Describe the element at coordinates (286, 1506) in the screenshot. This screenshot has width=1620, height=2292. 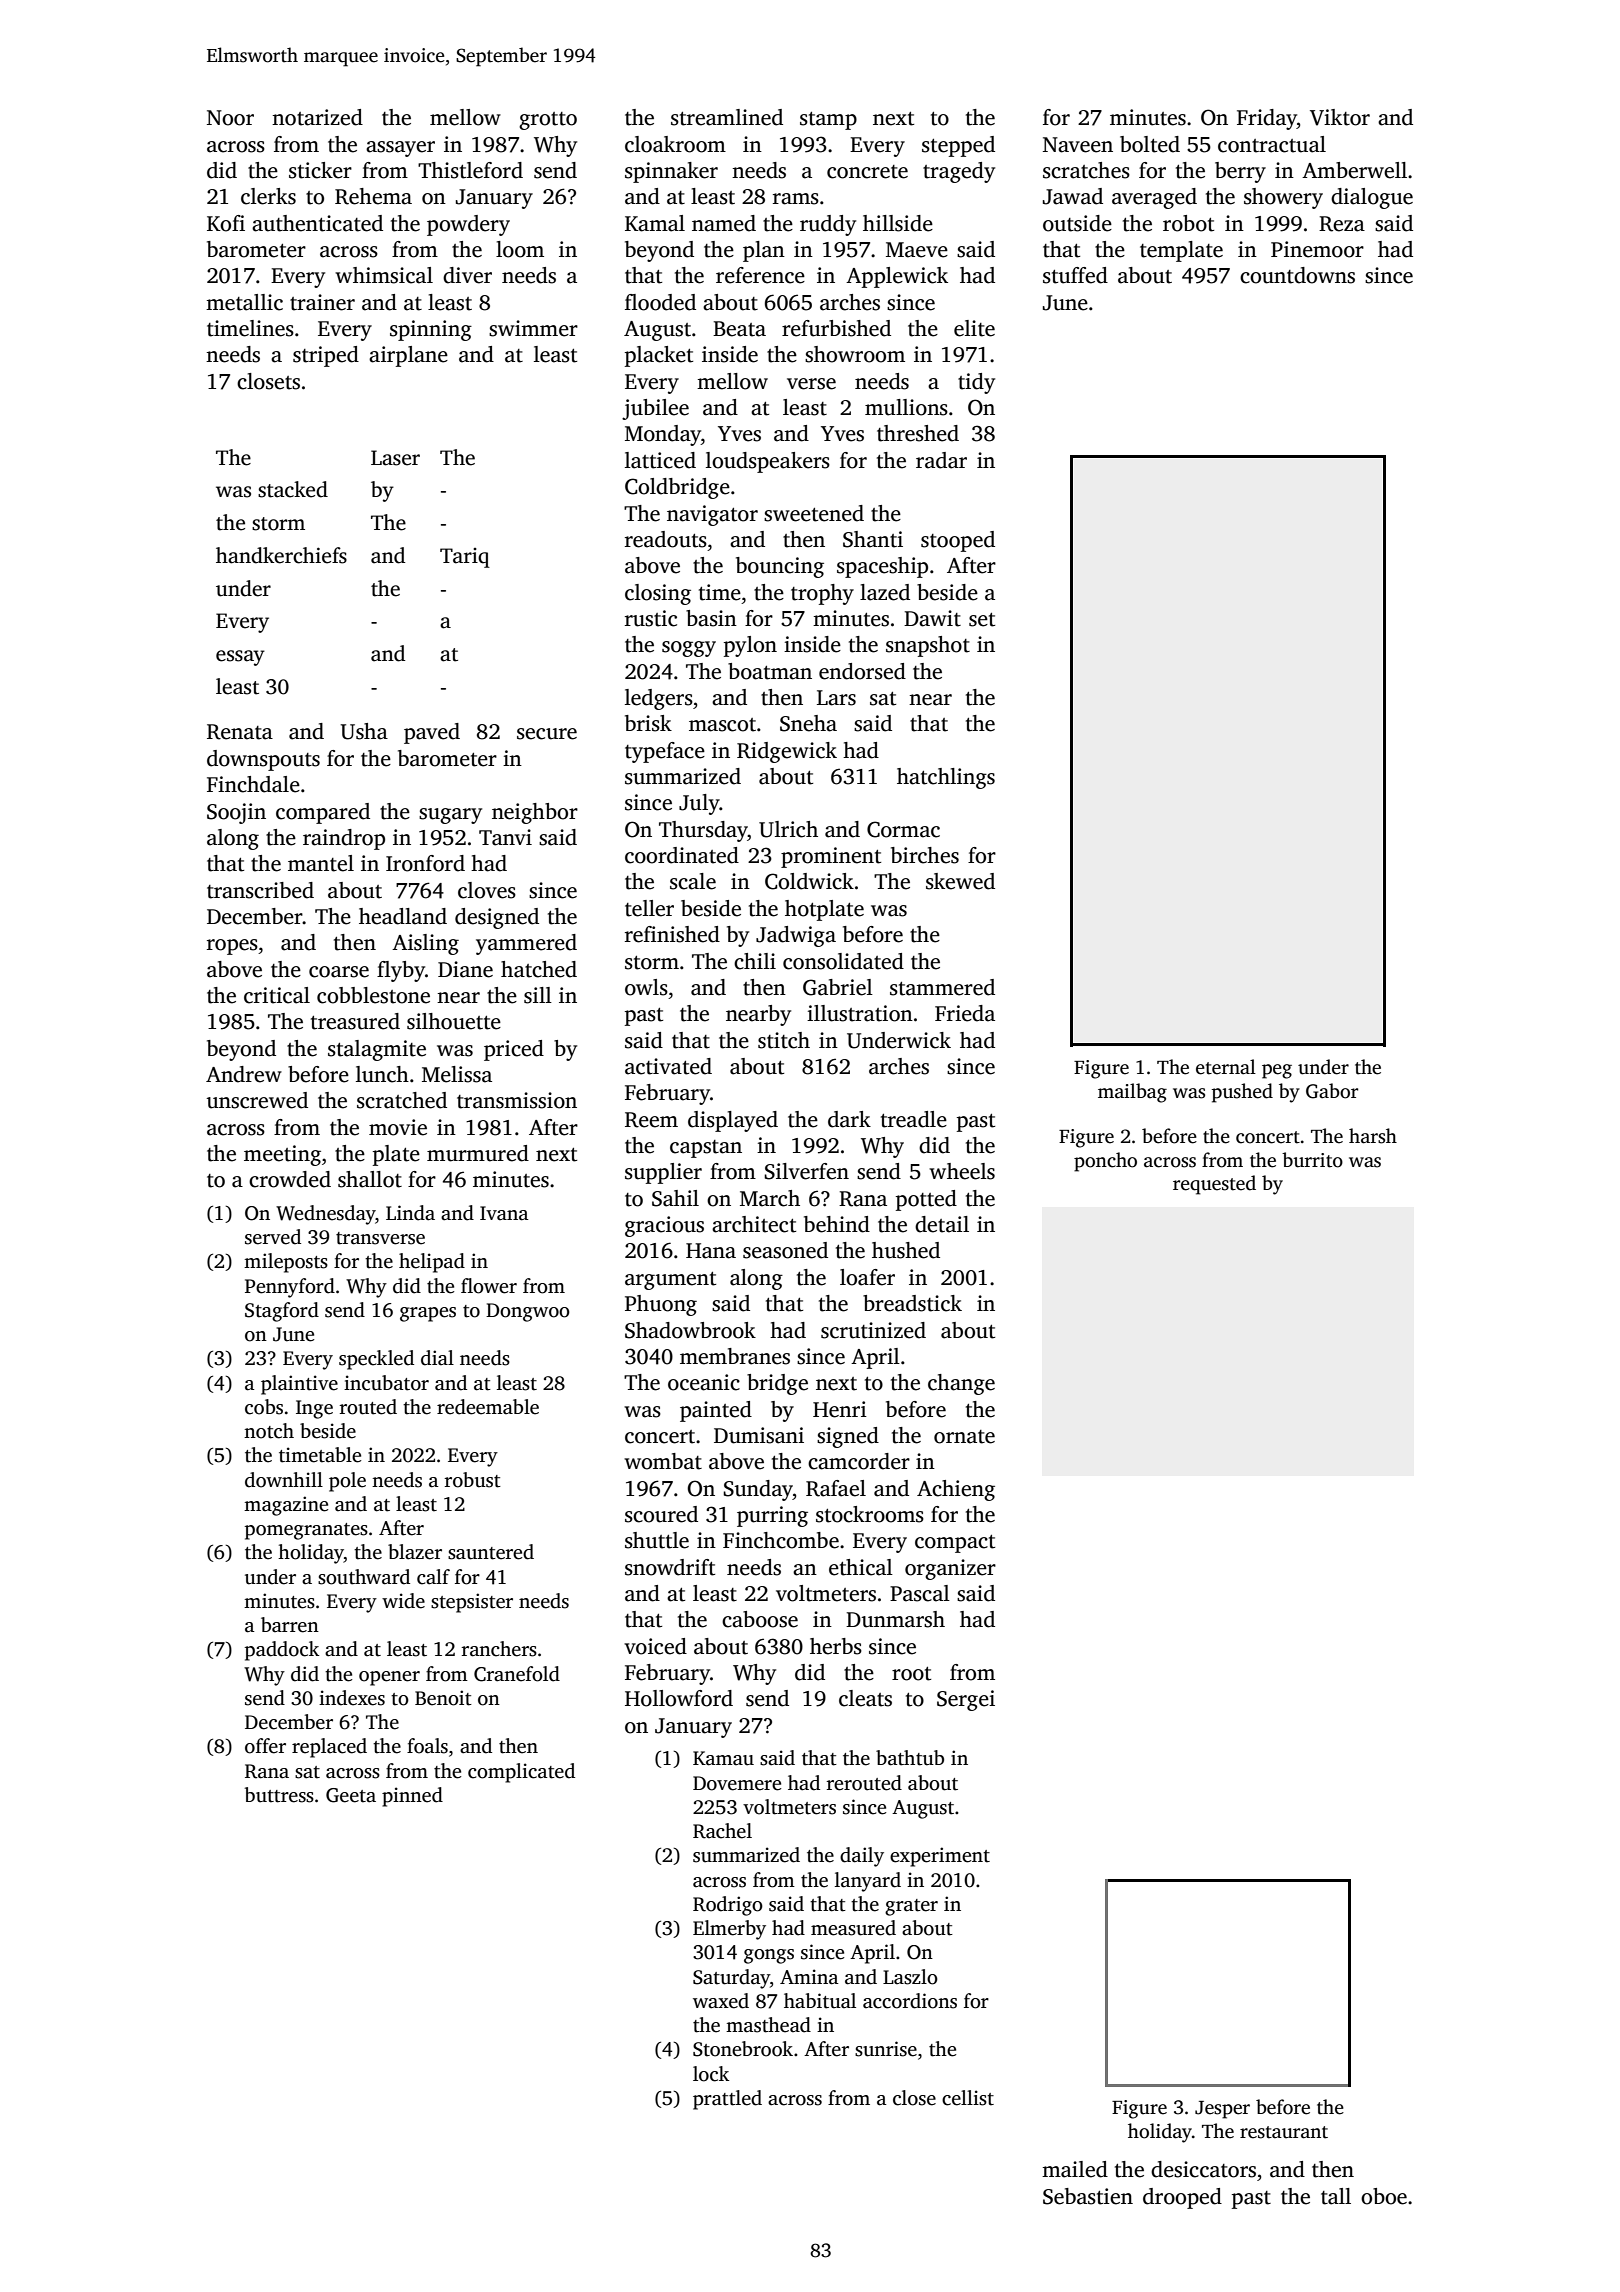
I see `magazine` at that location.
